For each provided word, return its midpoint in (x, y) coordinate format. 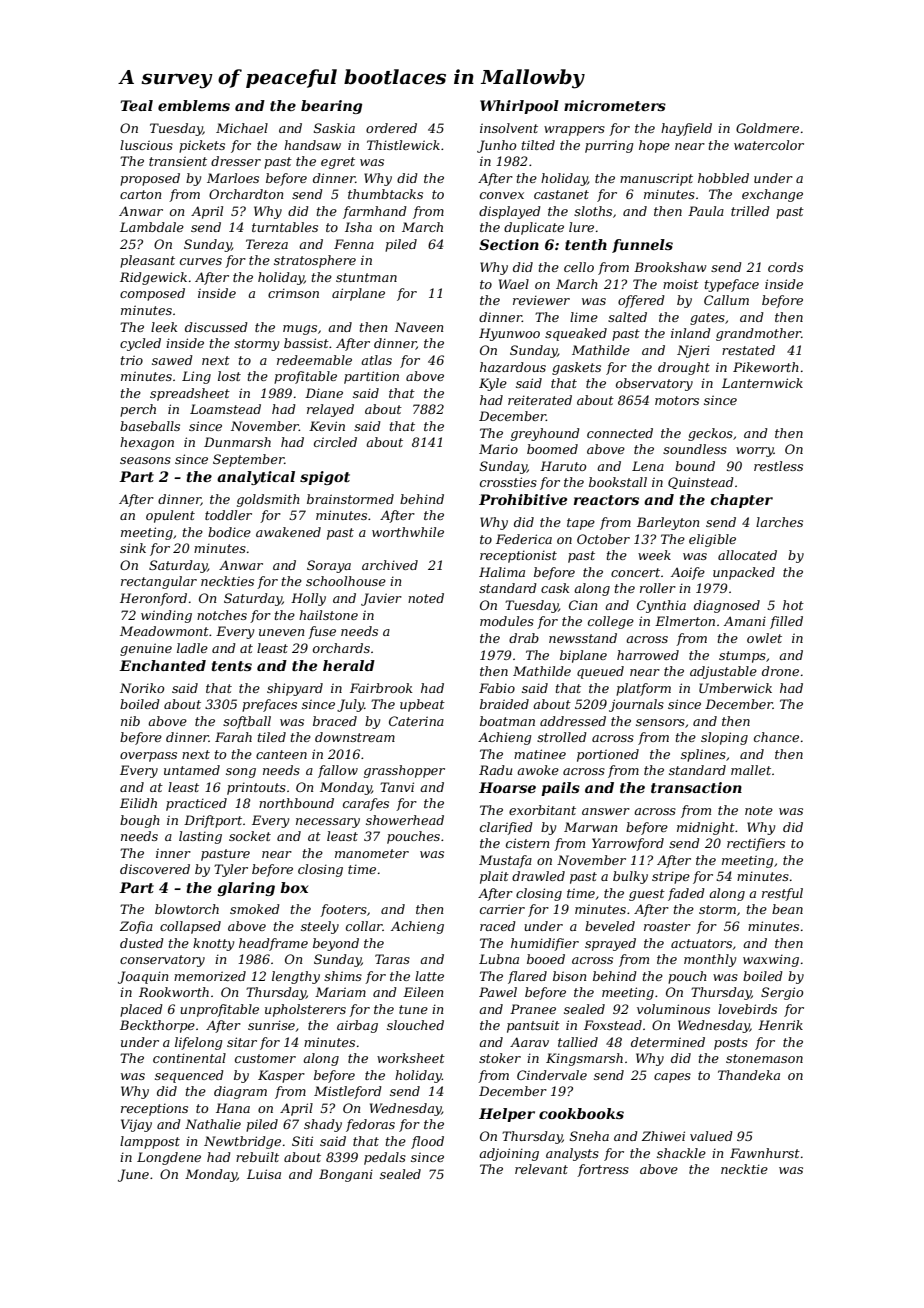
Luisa (264, 1174)
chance (776, 737)
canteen (281, 754)
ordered (391, 128)
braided (504, 704)
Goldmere (767, 128)
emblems (194, 105)
